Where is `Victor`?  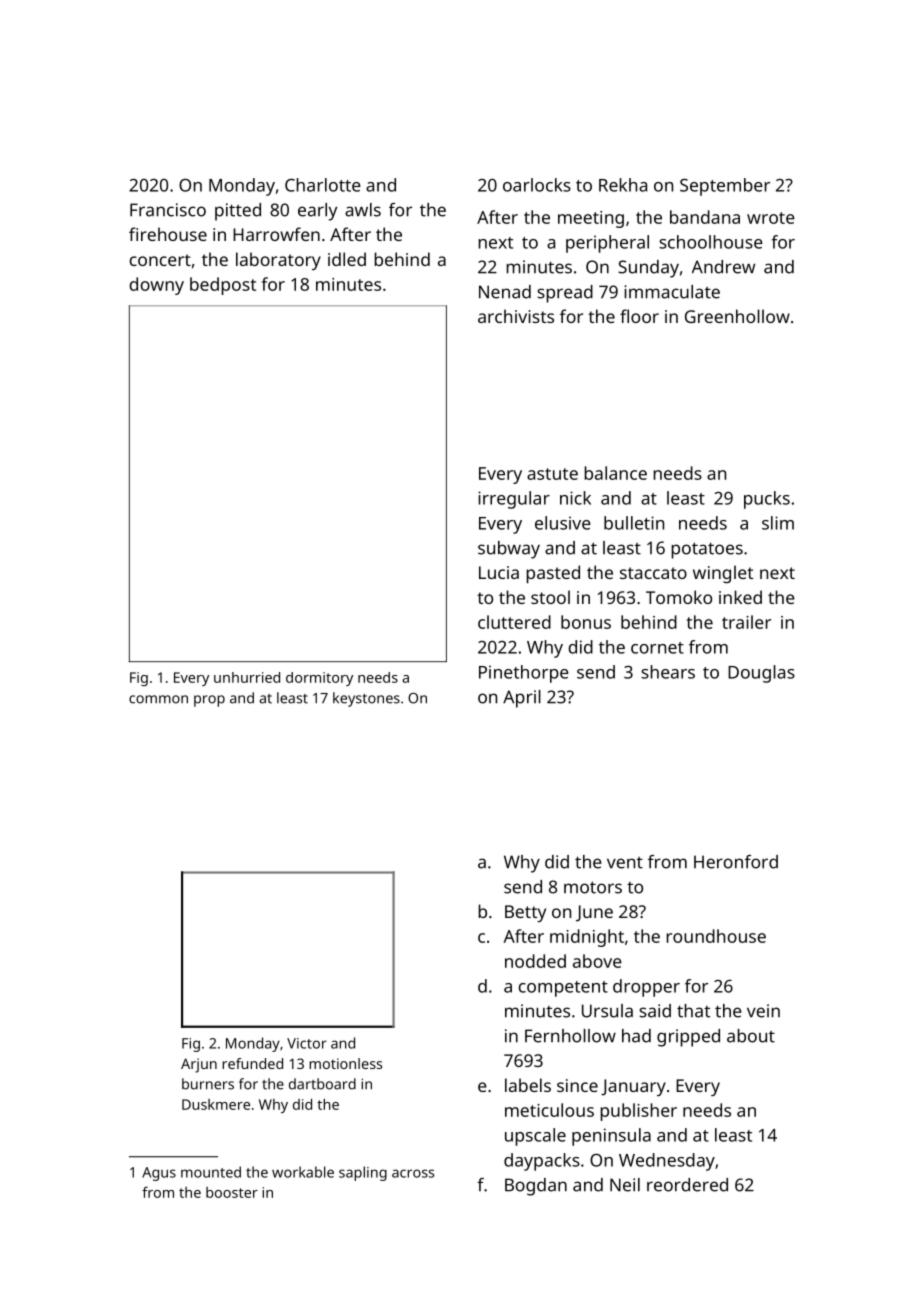 Victor is located at coordinates (307, 1043).
